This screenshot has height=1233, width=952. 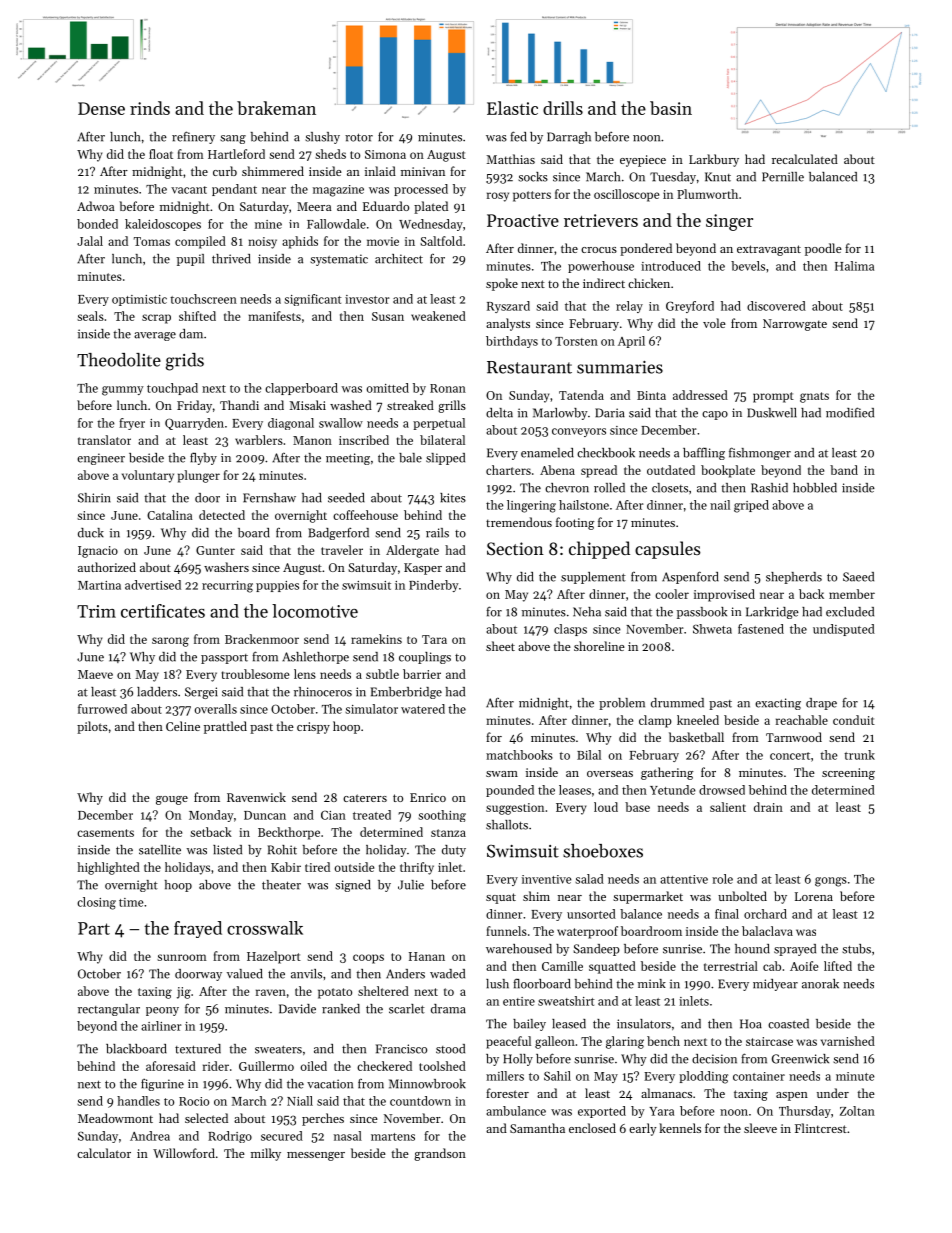 What do you see at coordinates (454, 851) in the screenshot?
I see `duty` at bounding box center [454, 851].
